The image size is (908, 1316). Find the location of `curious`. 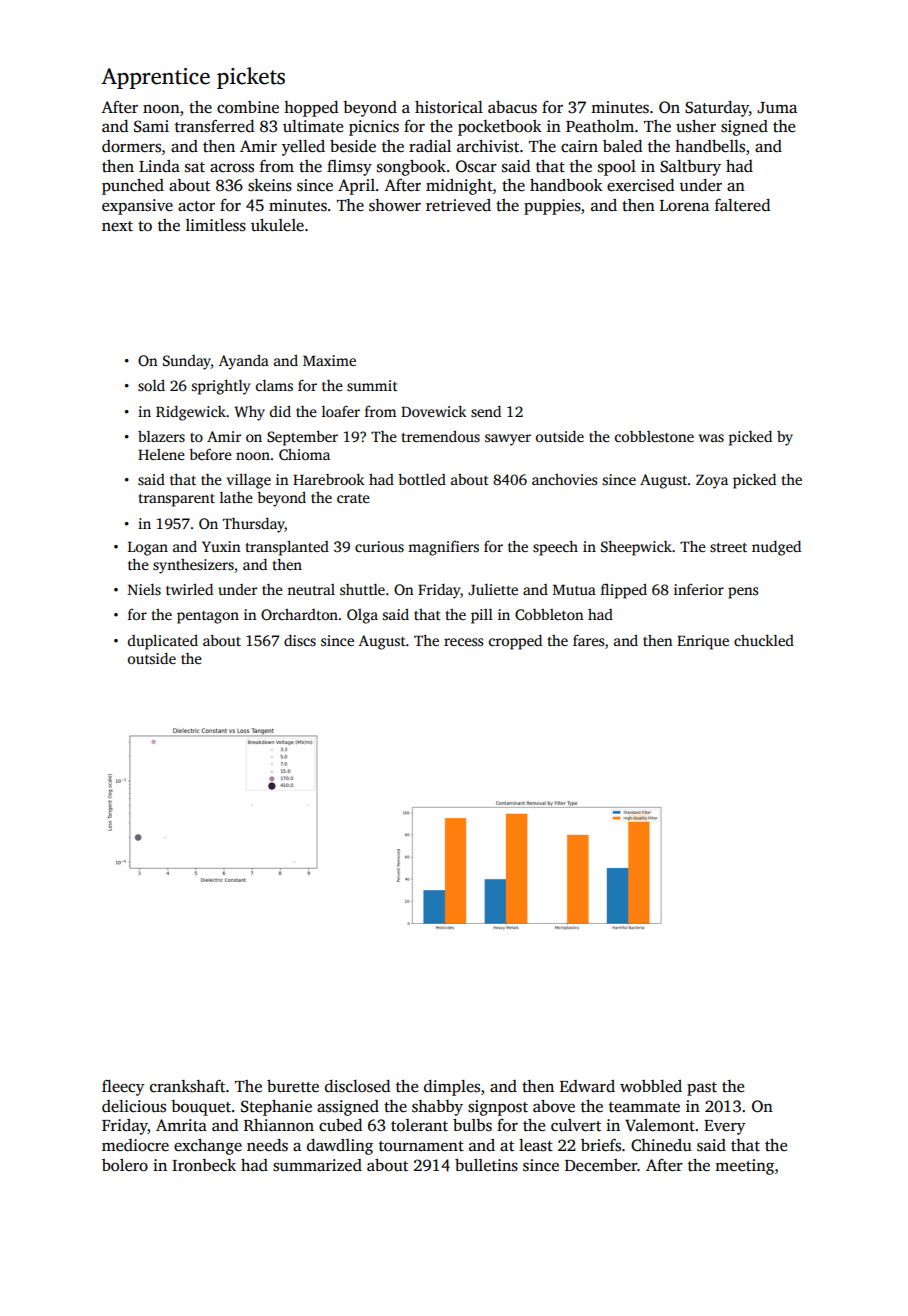

curious is located at coordinates (379, 546).
